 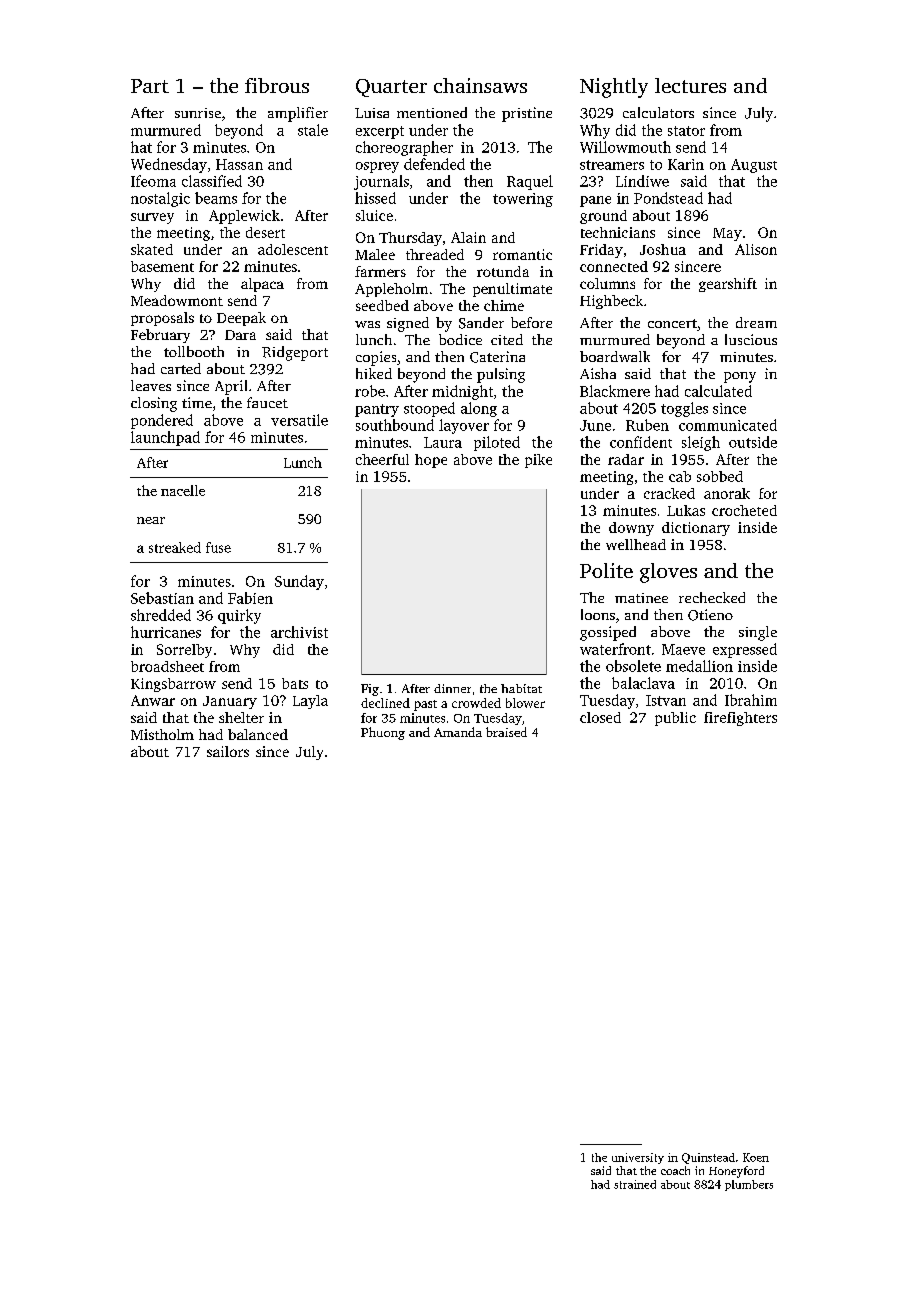 I want to click on archivist, so click(x=299, y=632).
